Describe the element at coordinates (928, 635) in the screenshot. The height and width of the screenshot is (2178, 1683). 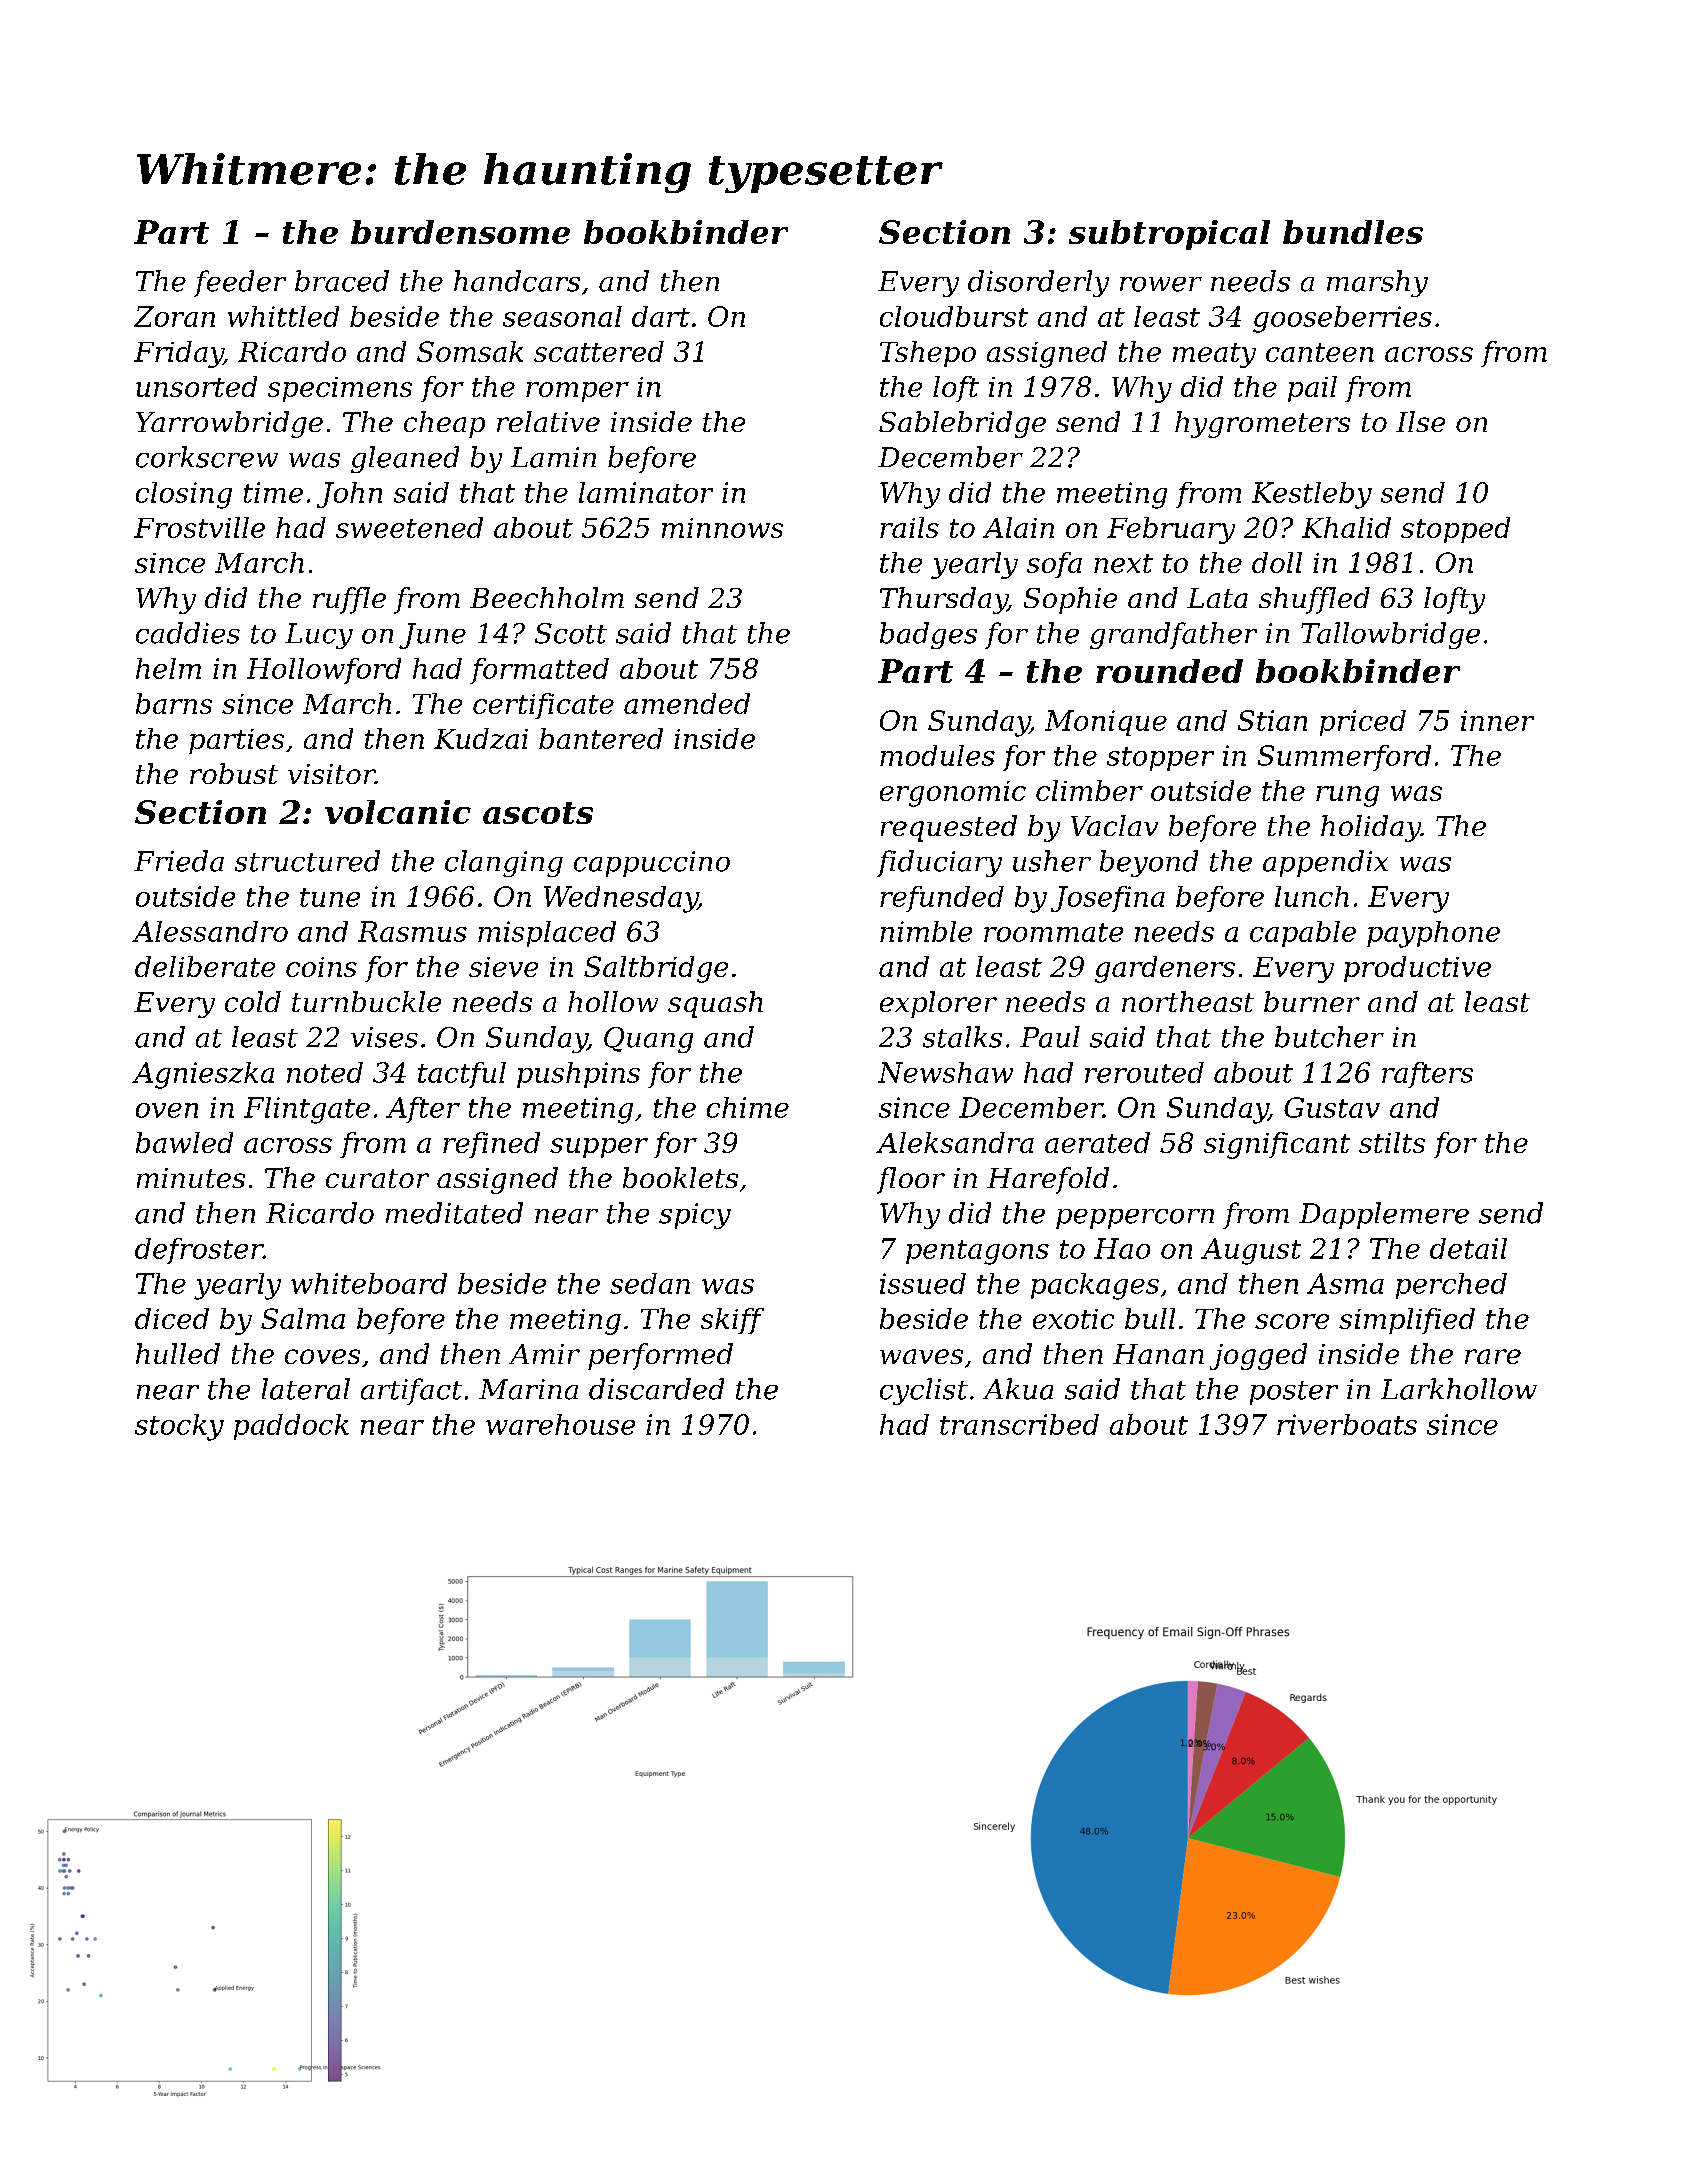
I see `badges` at that location.
